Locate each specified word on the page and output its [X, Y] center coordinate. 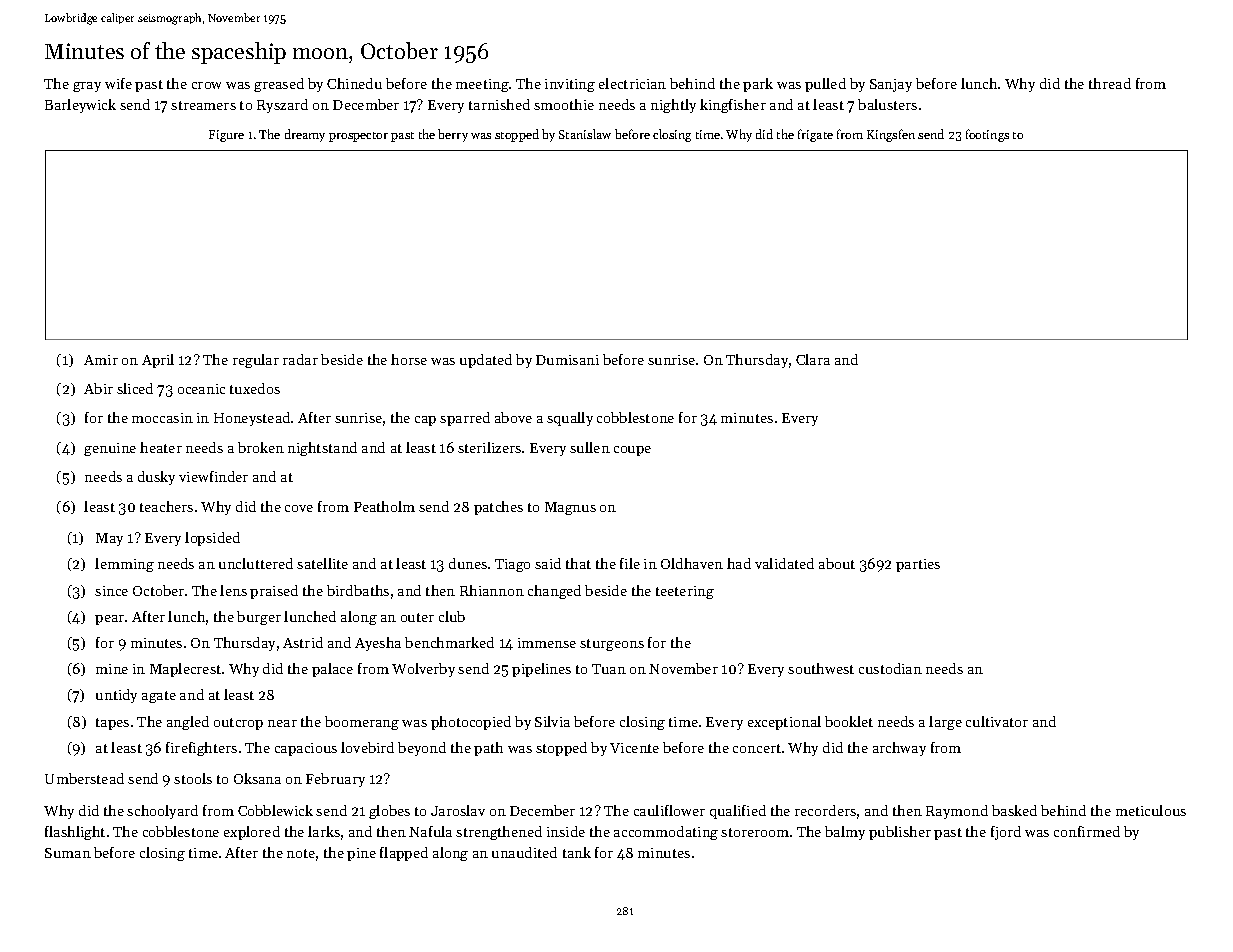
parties [918, 565]
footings [987, 135]
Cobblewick [275, 810]
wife [118, 83]
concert [757, 748]
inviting [570, 85]
